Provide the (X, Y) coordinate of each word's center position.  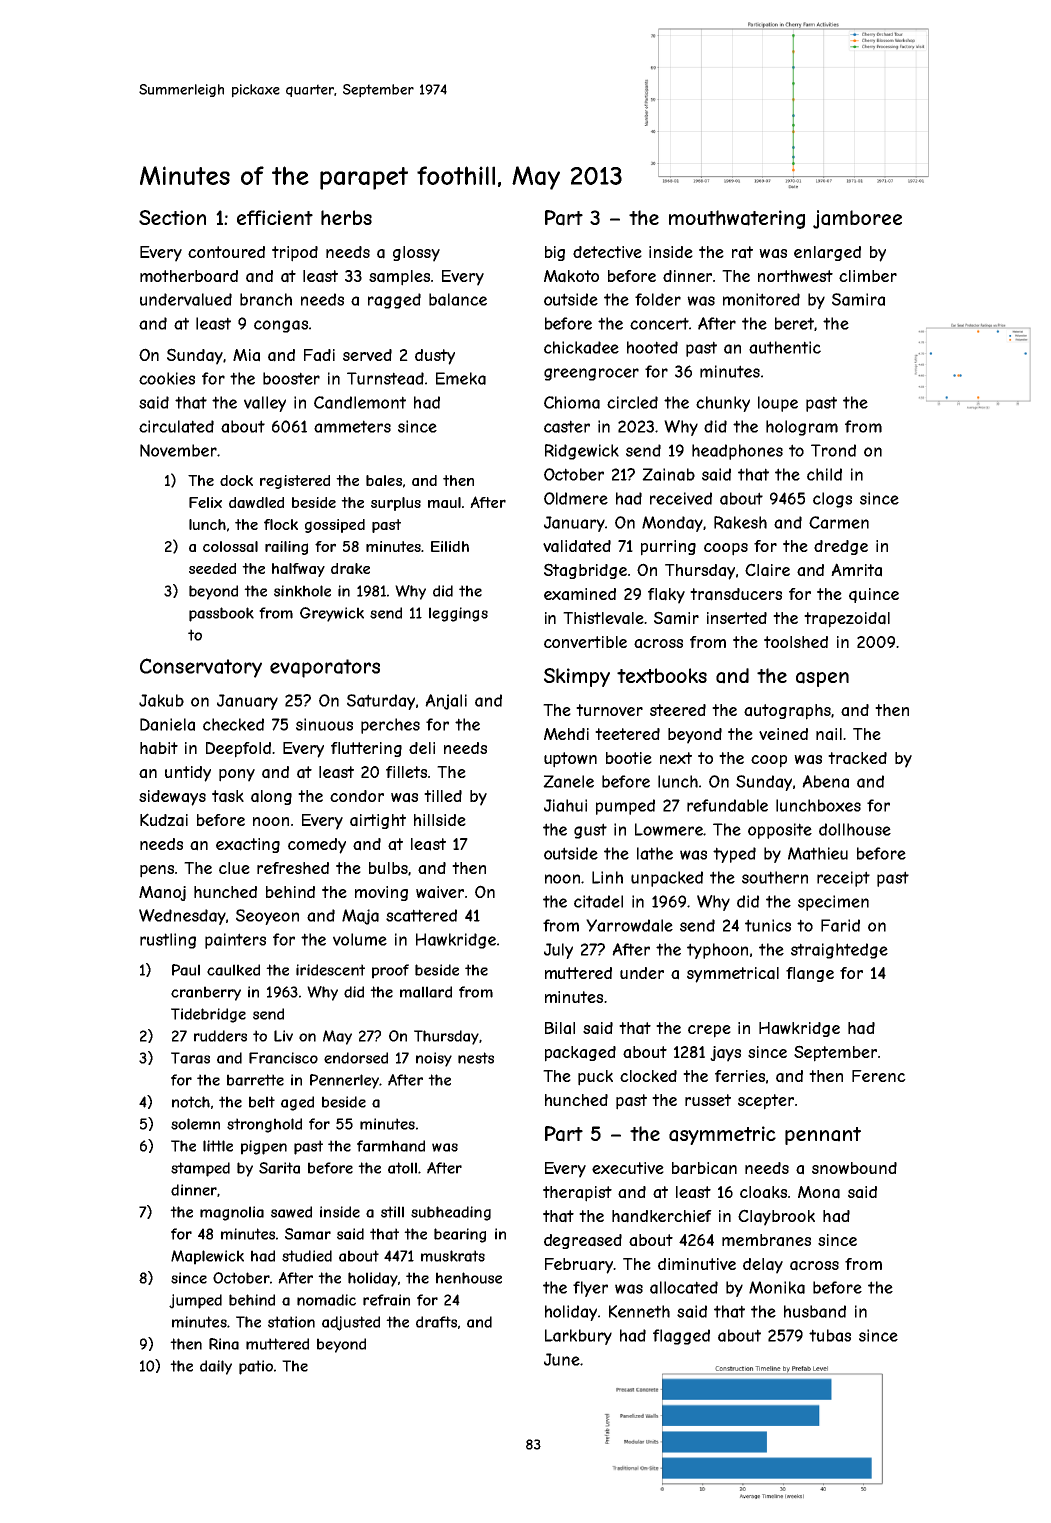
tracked (857, 758)
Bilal (560, 1028)
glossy (416, 254)
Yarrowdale (629, 925)
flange (810, 974)
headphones (737, 452)
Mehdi (566, 734)
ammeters (352, 426)
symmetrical (733, 975)
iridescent (330, 970)
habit (159, 748)
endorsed (356, 1058)
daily (216, 1367)
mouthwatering (737, 219)
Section (172, 217)
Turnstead (385, 378)
